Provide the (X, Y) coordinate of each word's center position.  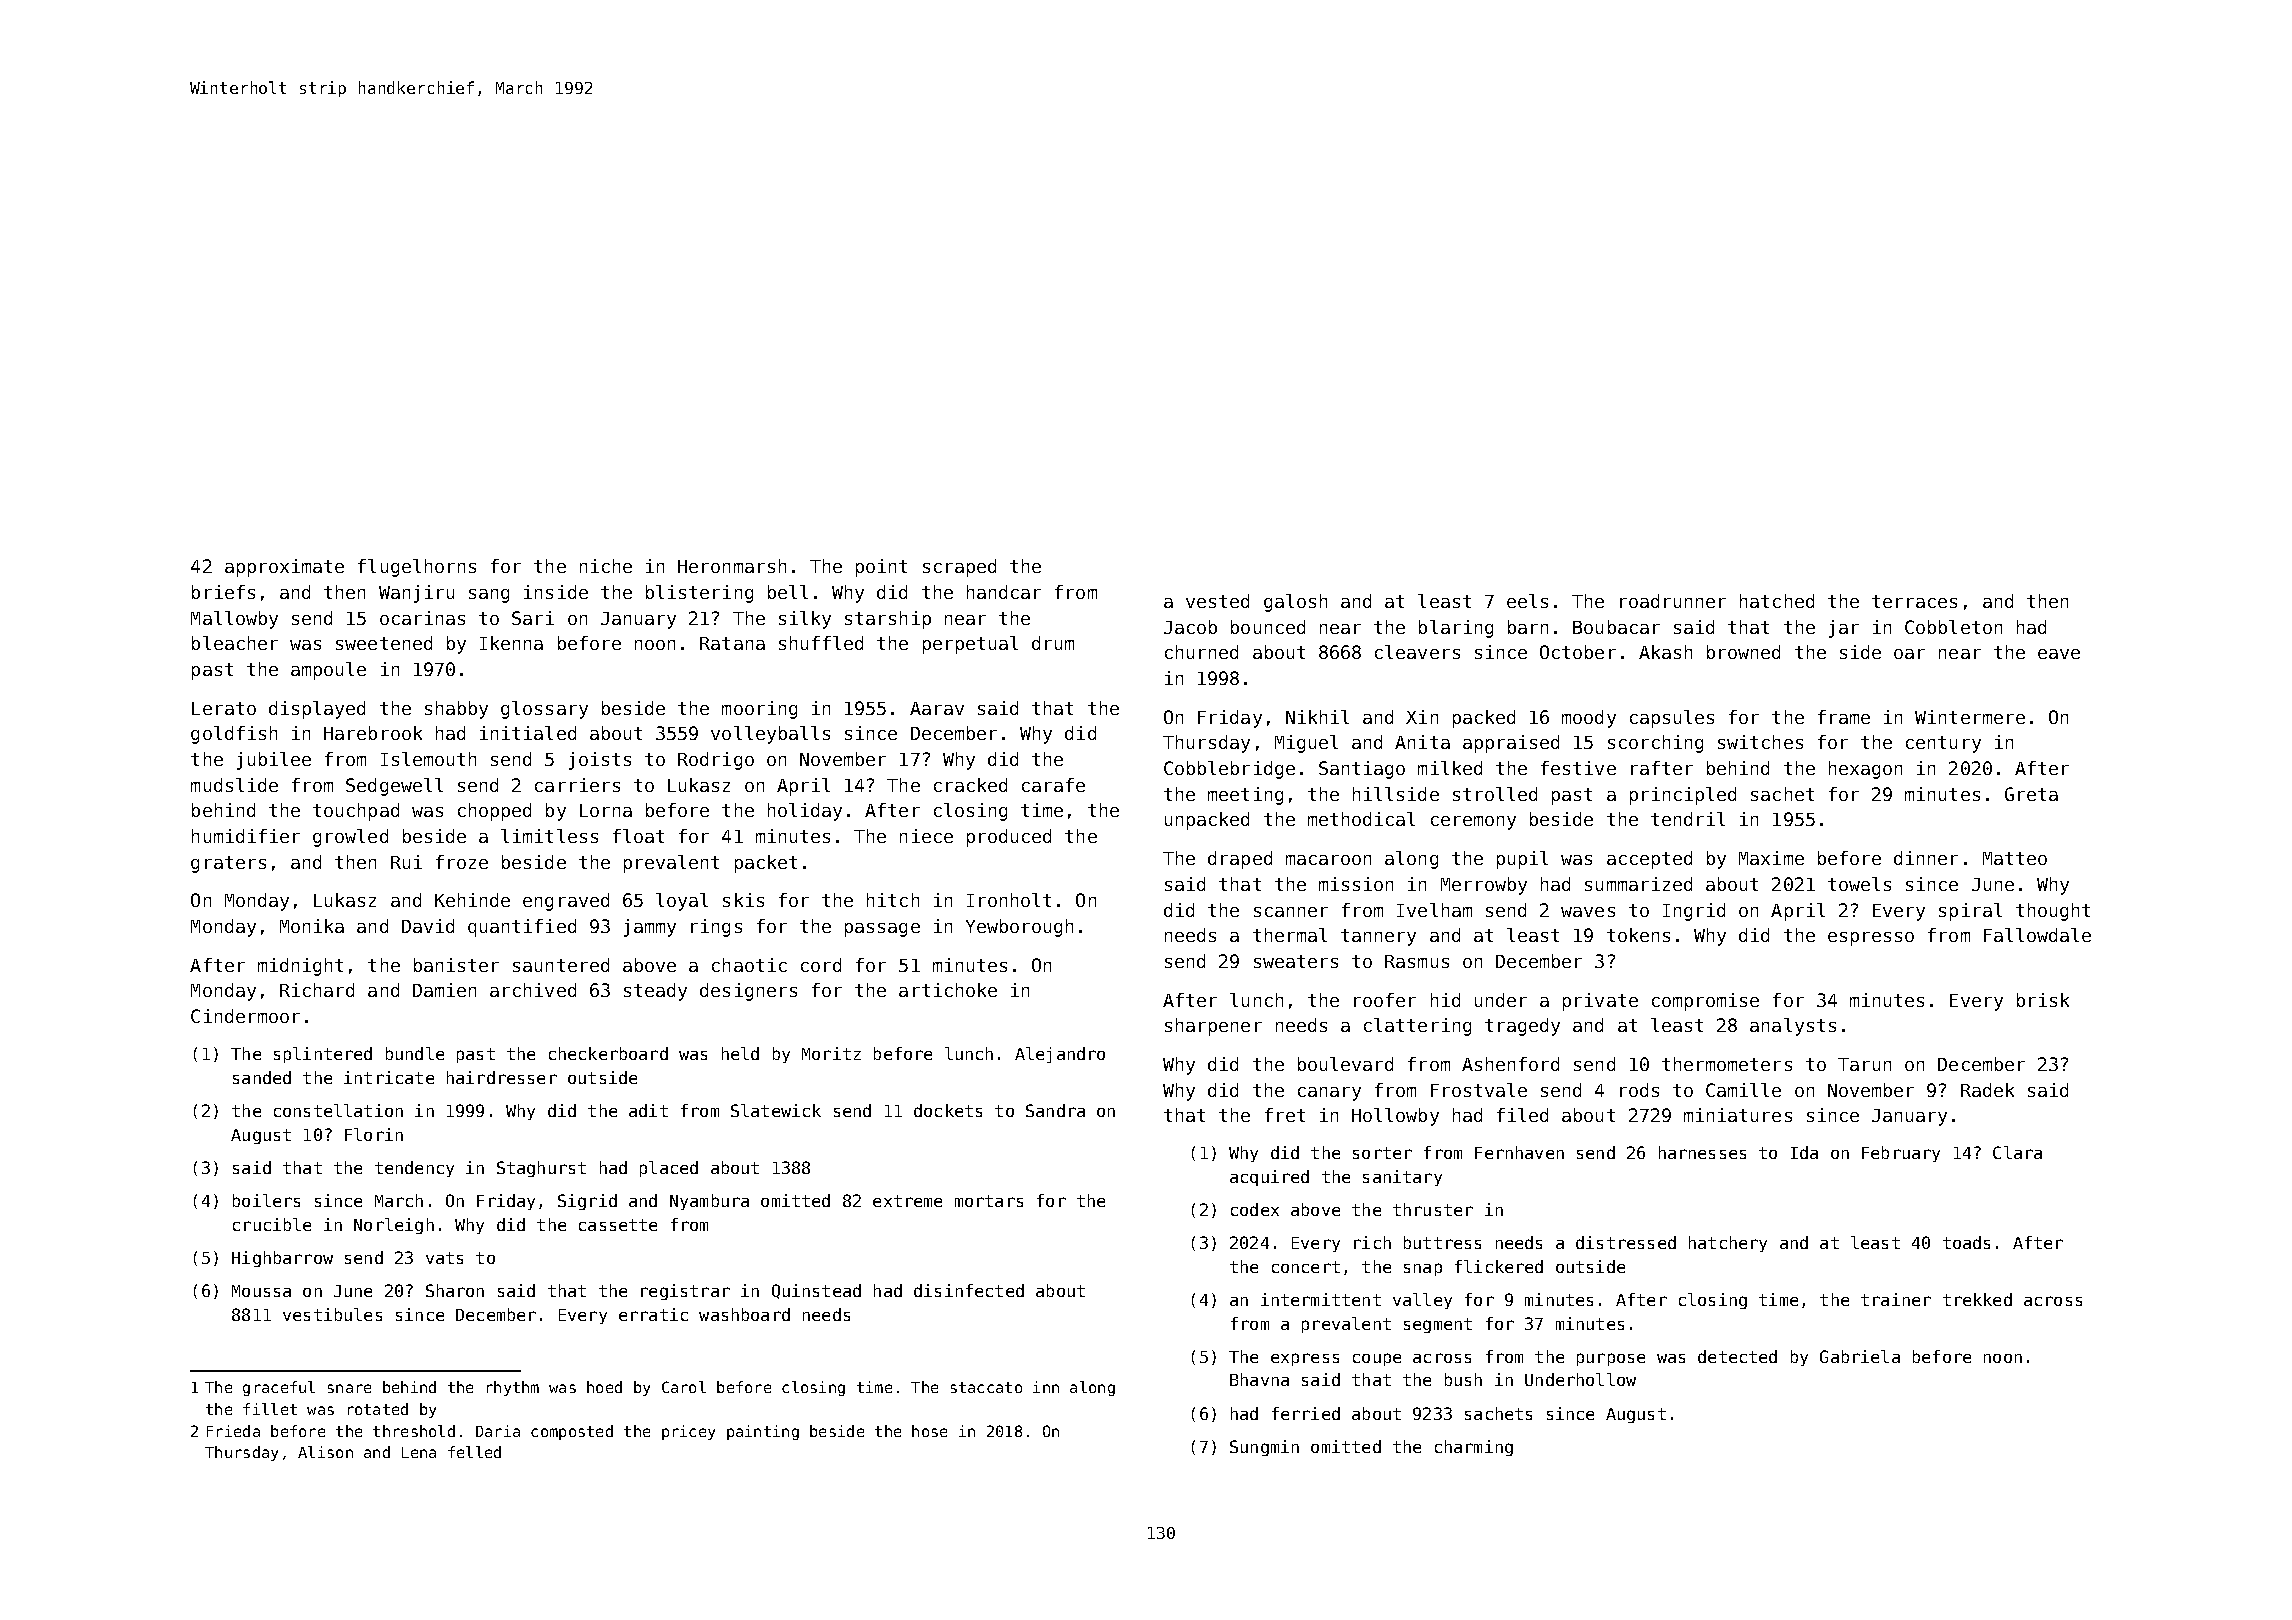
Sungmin (1264, 1448)
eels (1527, 601)
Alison (325, 1452)
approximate (284, 568)
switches (1760, 742)
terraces (1914, 601)
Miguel (1306, 744)
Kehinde (472, 900)
